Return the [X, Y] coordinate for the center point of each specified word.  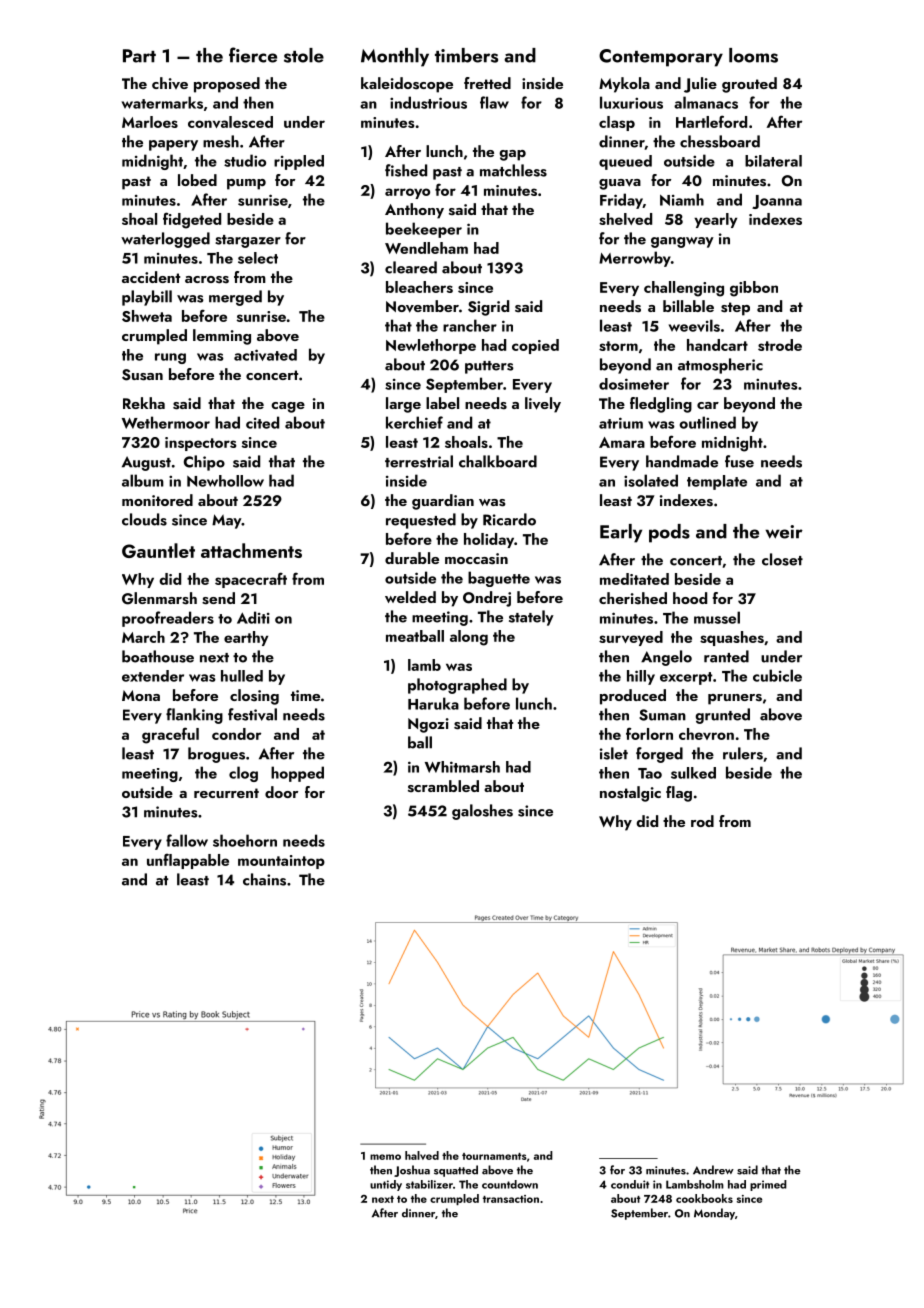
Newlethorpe [431, 346]
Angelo [666, 658]
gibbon [754, 289]
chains [264, 879]
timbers [466, 55]
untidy [386, 1185]
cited [262, 422]
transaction [511, 1199]
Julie [700, 85]
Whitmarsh [462, 767]
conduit [630, 1184]
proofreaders [168, 619]
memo [385, 1157]
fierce [253, 55]
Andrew [713, 1170]
